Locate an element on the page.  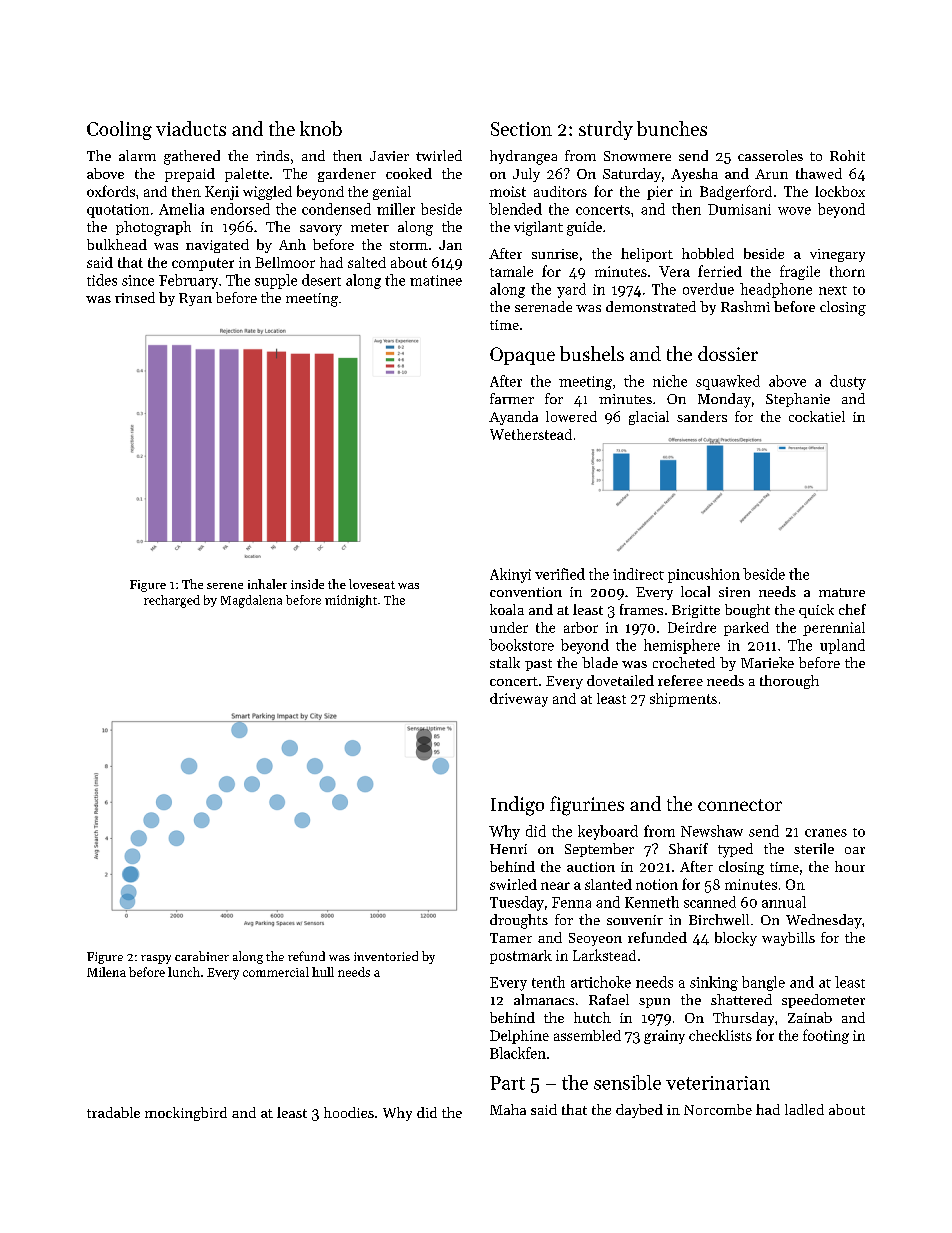
mockingbird is located at coordinates (186, 1114).
